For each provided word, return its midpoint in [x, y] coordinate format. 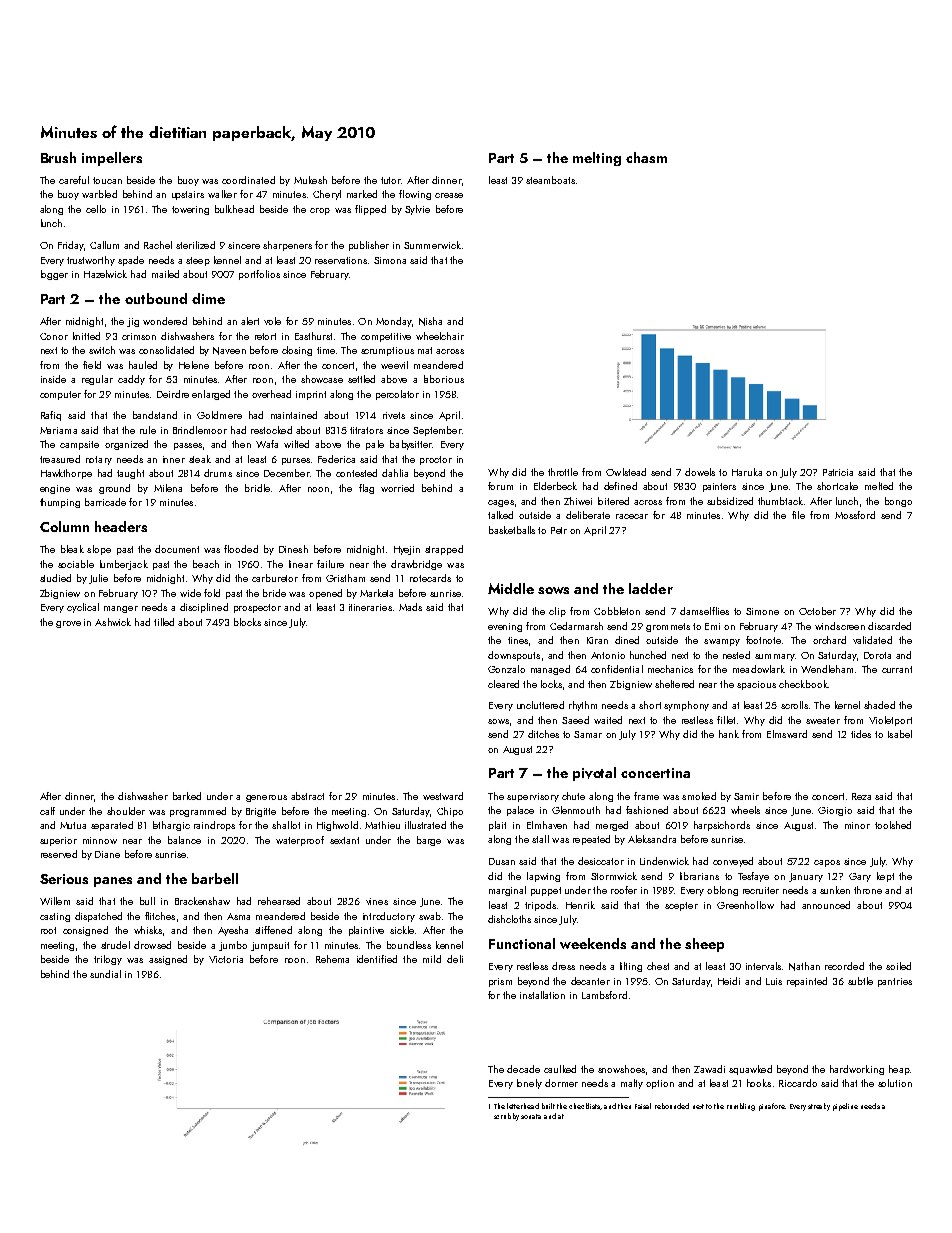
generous [266, 798]
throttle [563, 472]
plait [497, 826]
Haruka [747, 472]
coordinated [248, 180]
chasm [646, 157]
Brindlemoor [200, 430]
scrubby [506, 1117]
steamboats [550, 180]
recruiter [761, 890]
